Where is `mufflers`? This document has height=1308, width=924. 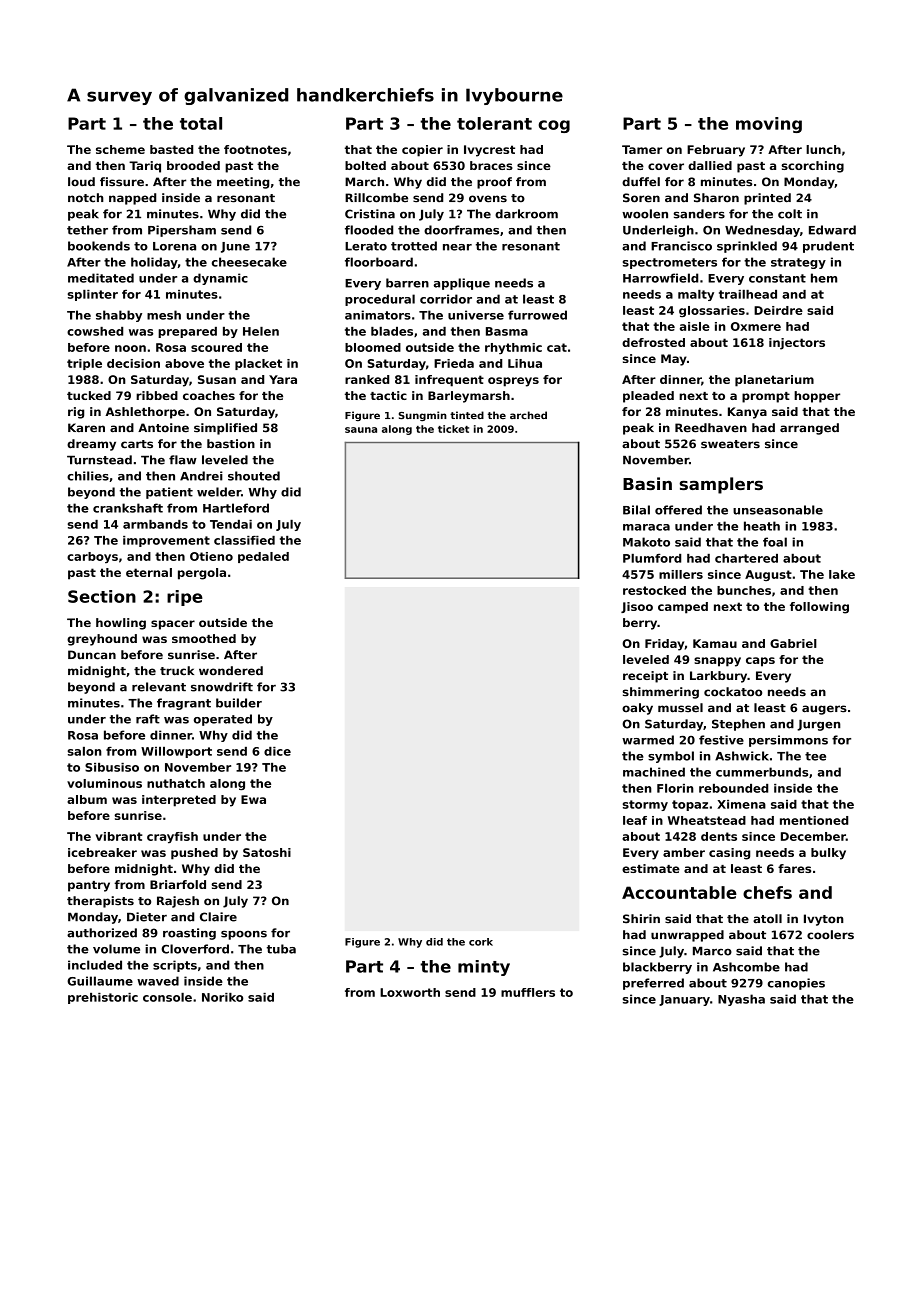 mufflers is located at coordinates (528, 992).
